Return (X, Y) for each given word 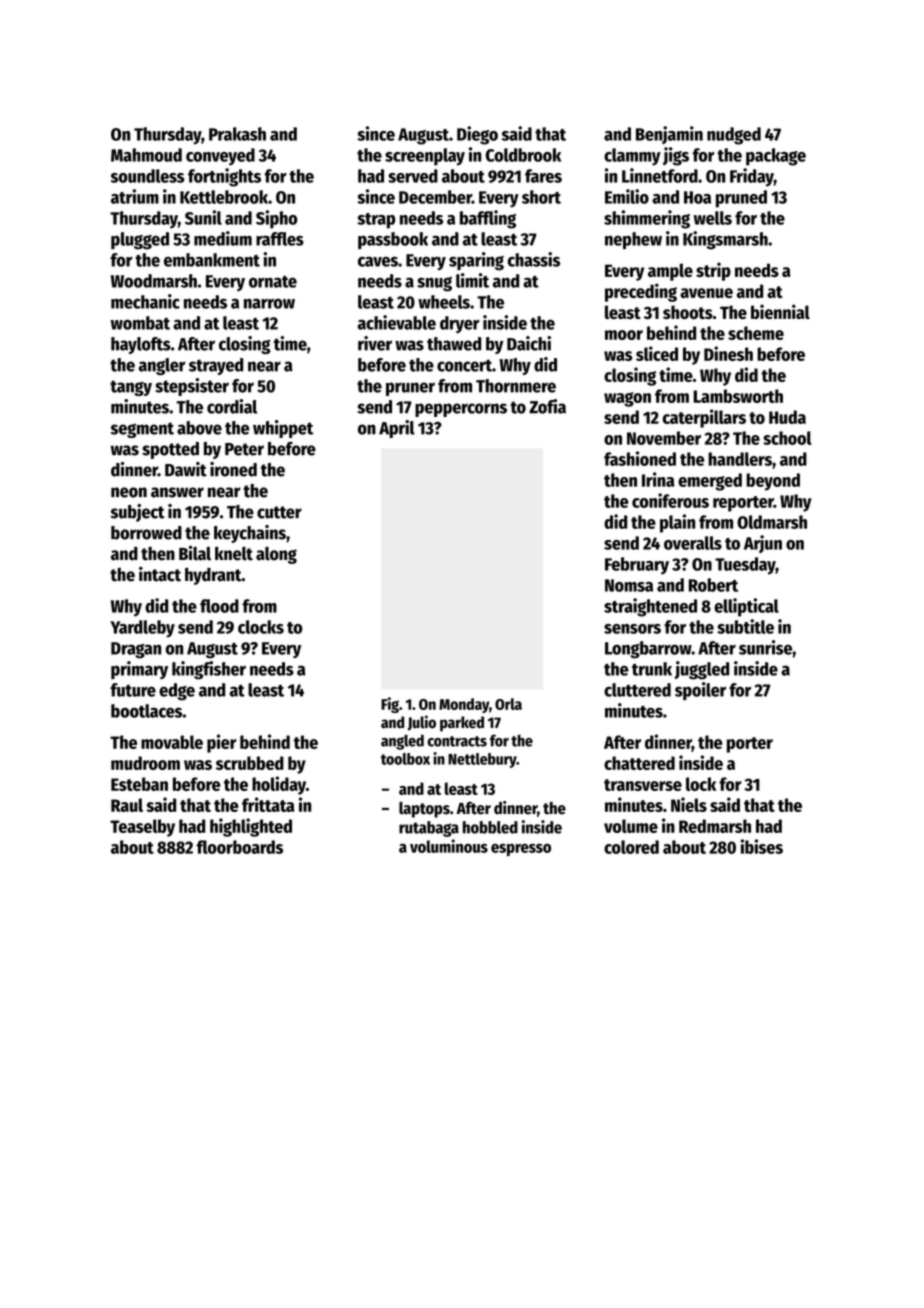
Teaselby (142, 828)
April (397, 429)
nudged (734, 136)
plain (677, 523)
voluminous (449, 846)
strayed (216, 366)
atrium (135, 196)
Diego (477, 135)
